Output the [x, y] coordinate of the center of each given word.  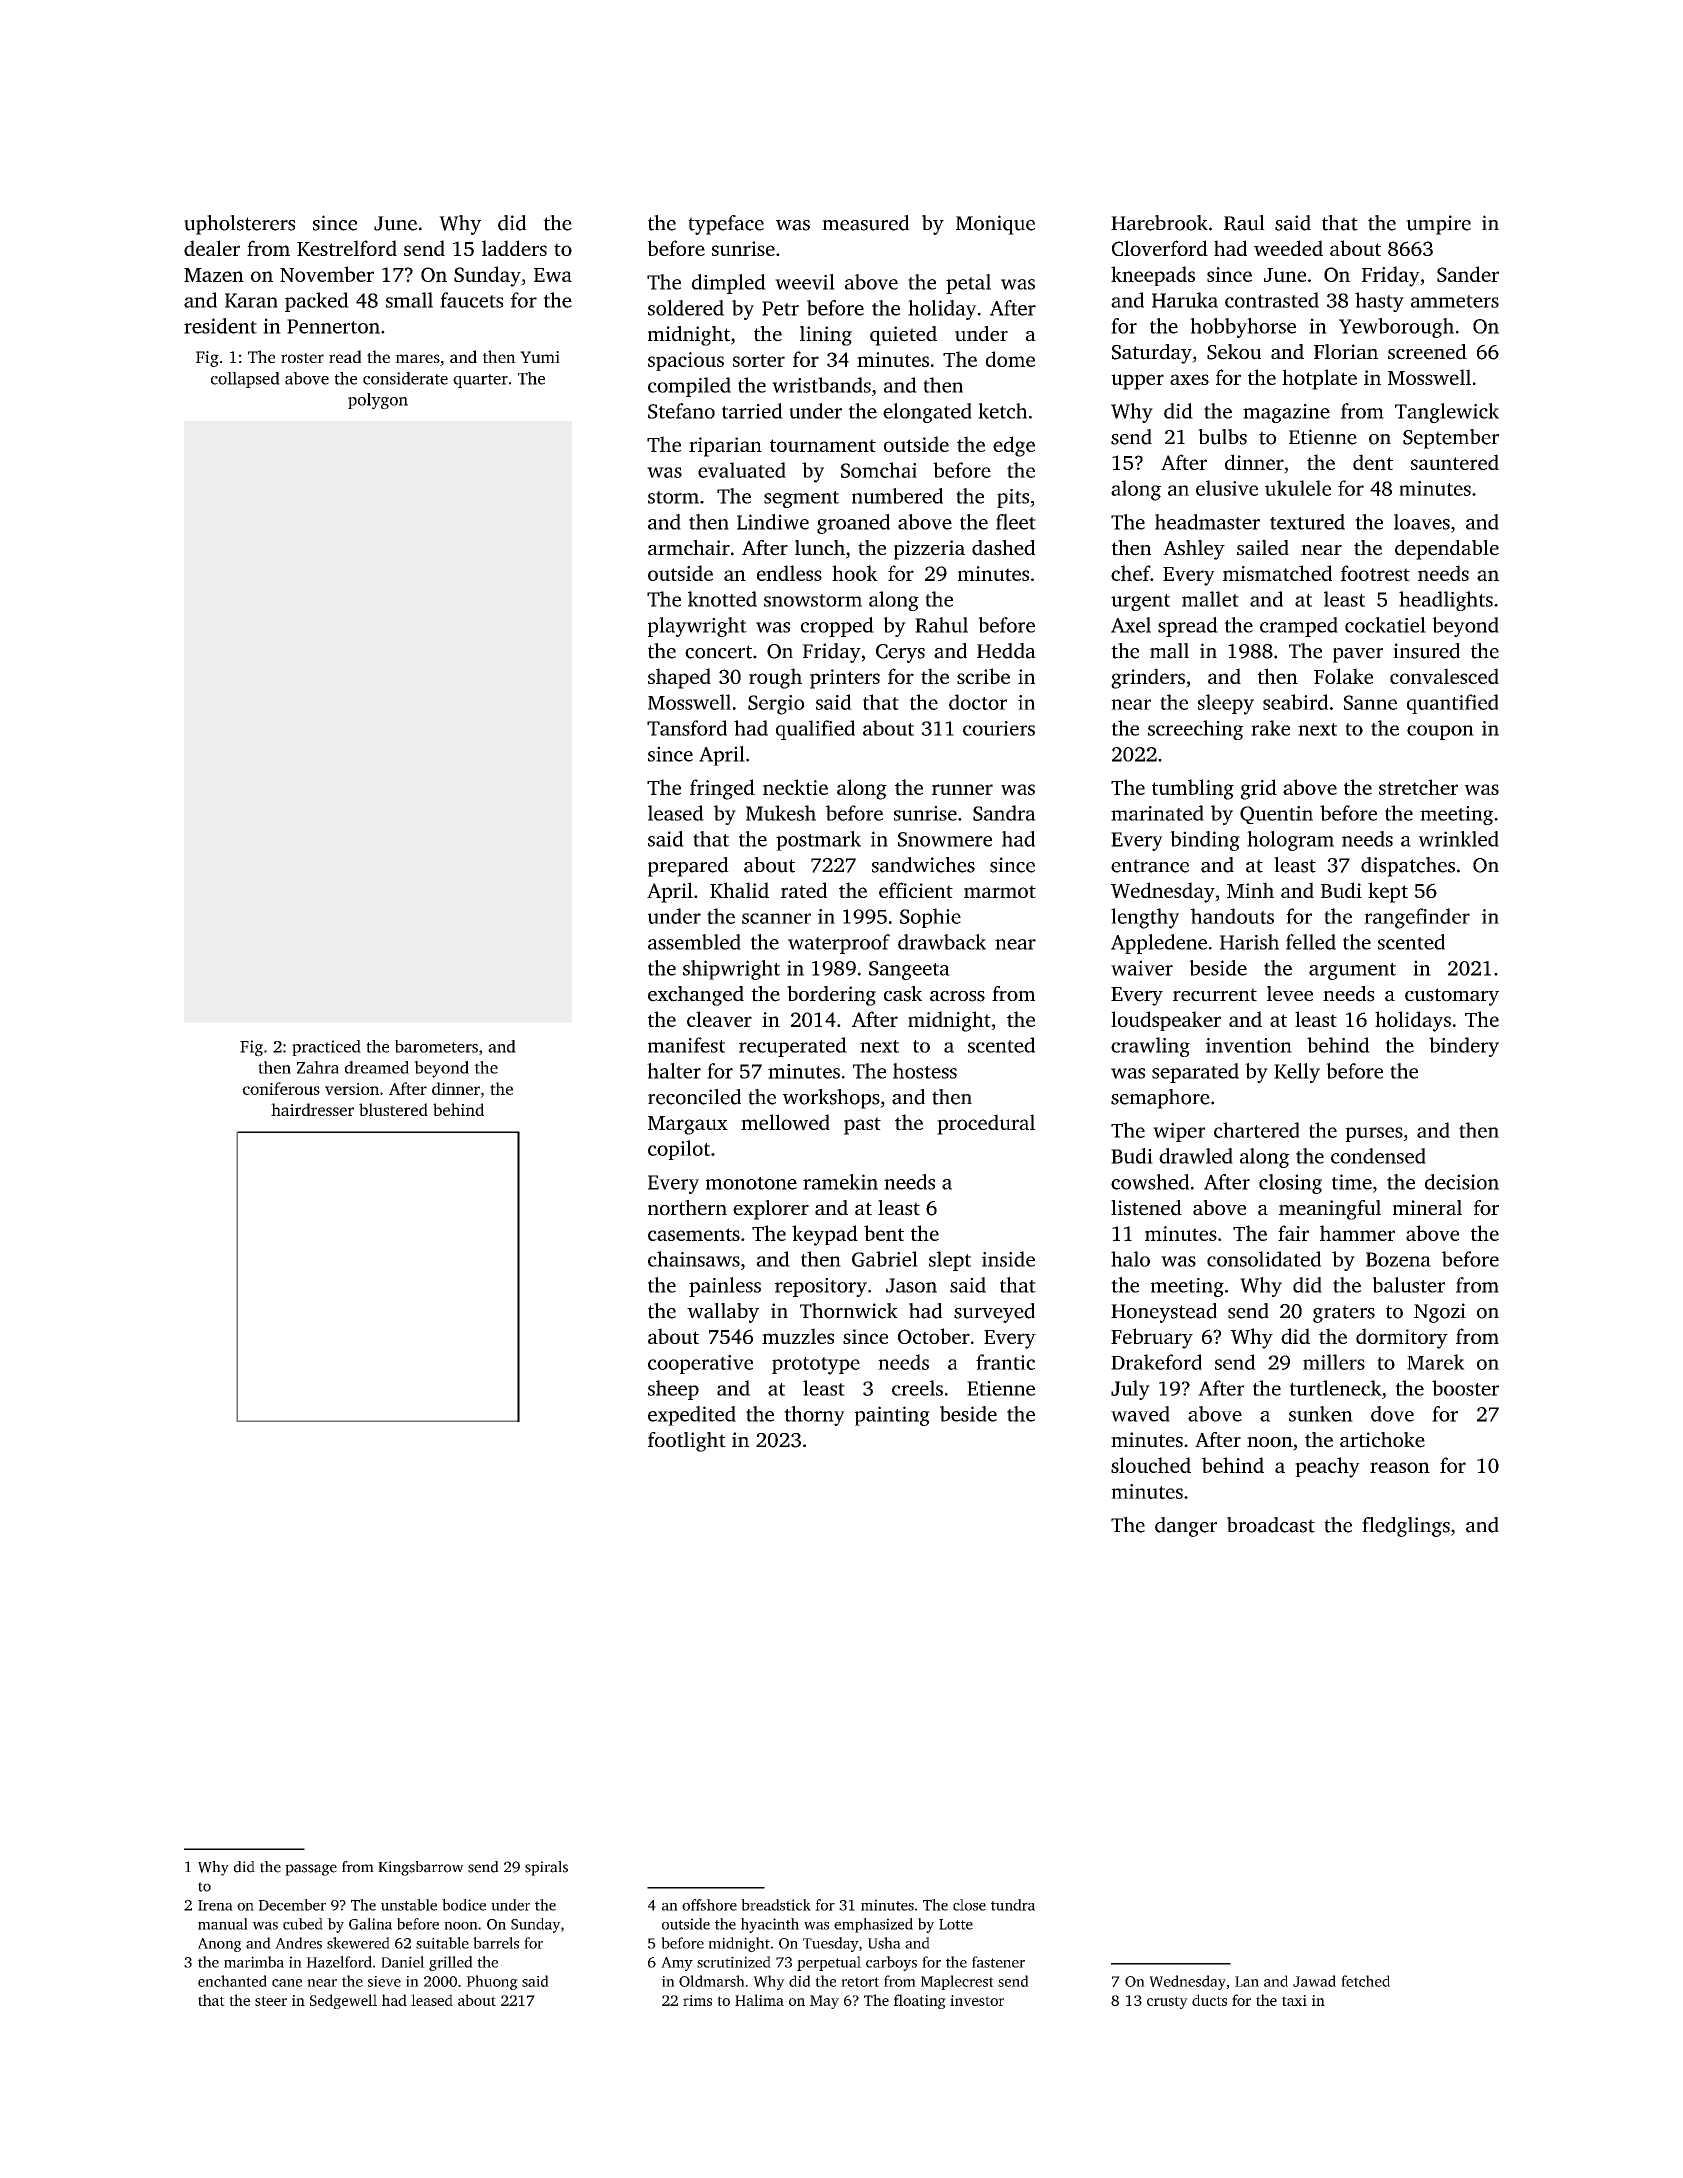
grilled [451, 1963]
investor [977, 2000]
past [862, 1126]
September [1451, 439]
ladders [514, 248]
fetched [1365, 1981]
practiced [326, 1048]
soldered [686, 308]
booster [1465, 1388]
